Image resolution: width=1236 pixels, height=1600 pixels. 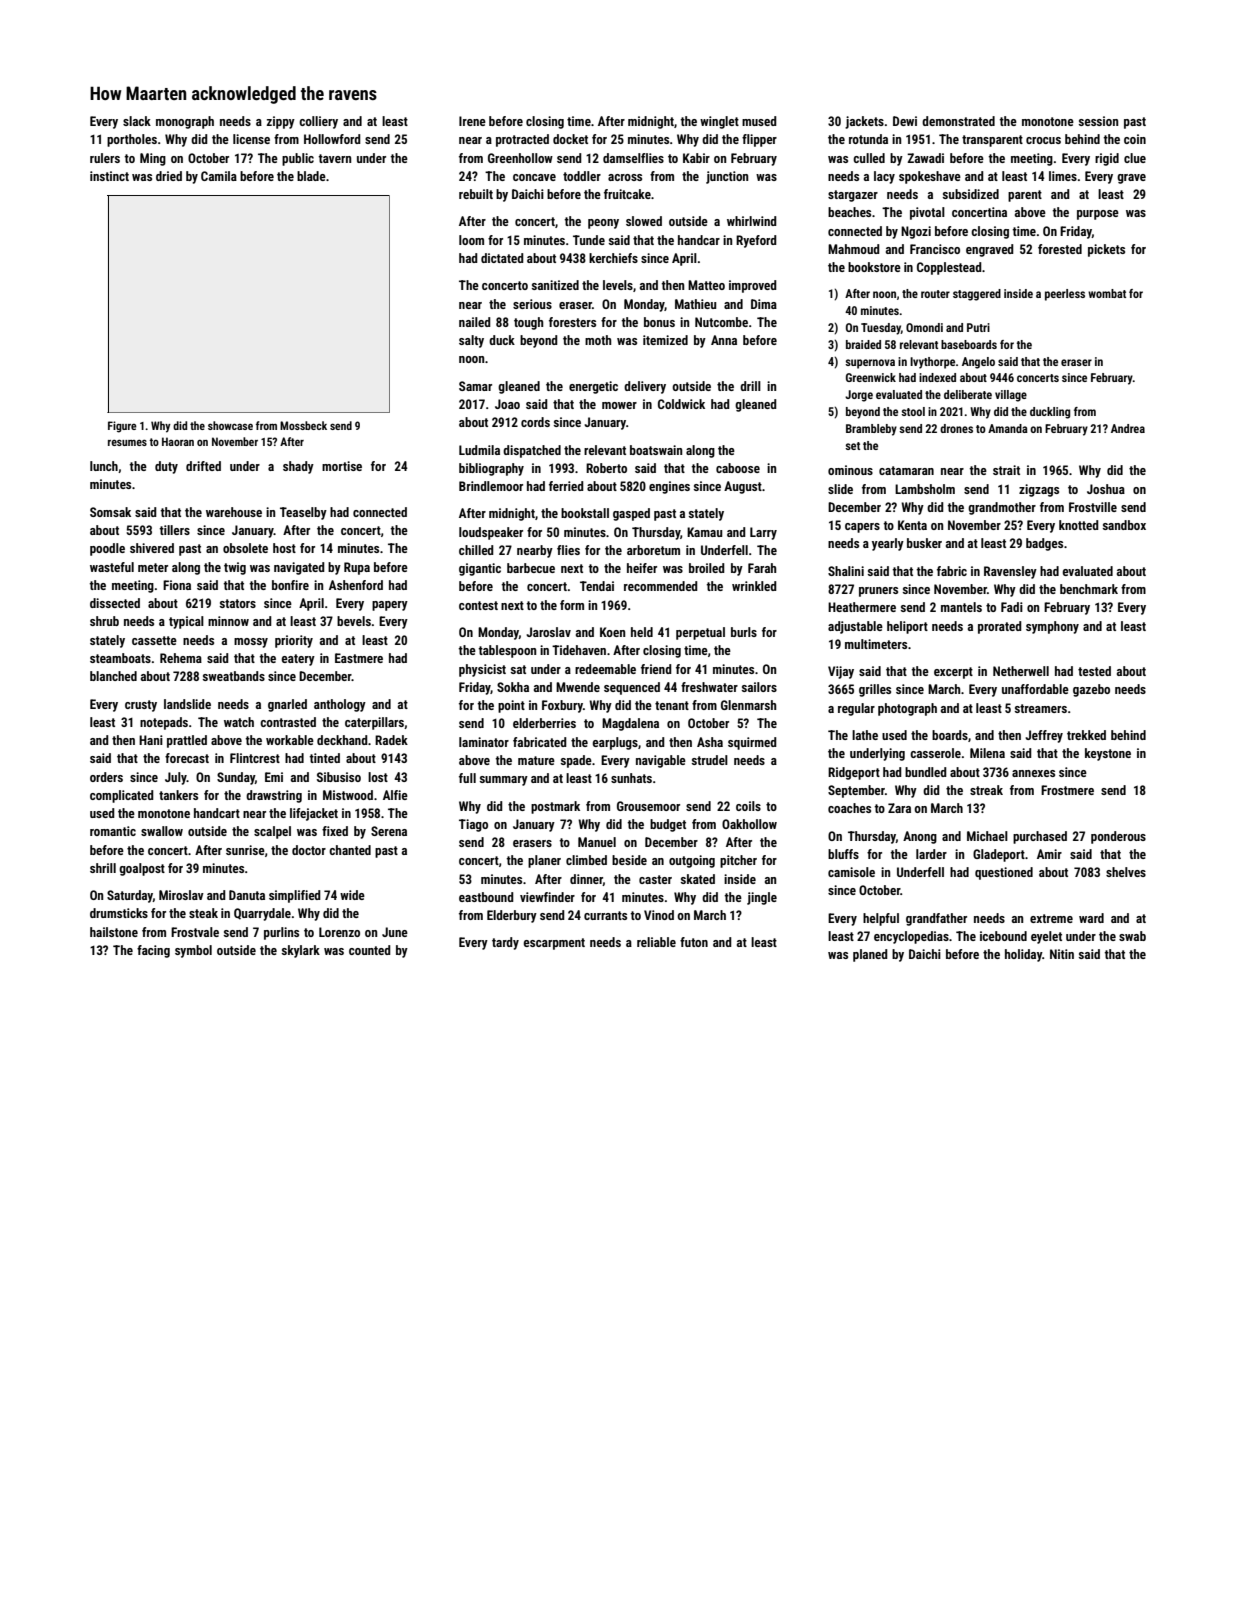 What do you see at coordinates (303, 425) in the document?
I see `Mossbeck` at bounding box center [303, 425].
